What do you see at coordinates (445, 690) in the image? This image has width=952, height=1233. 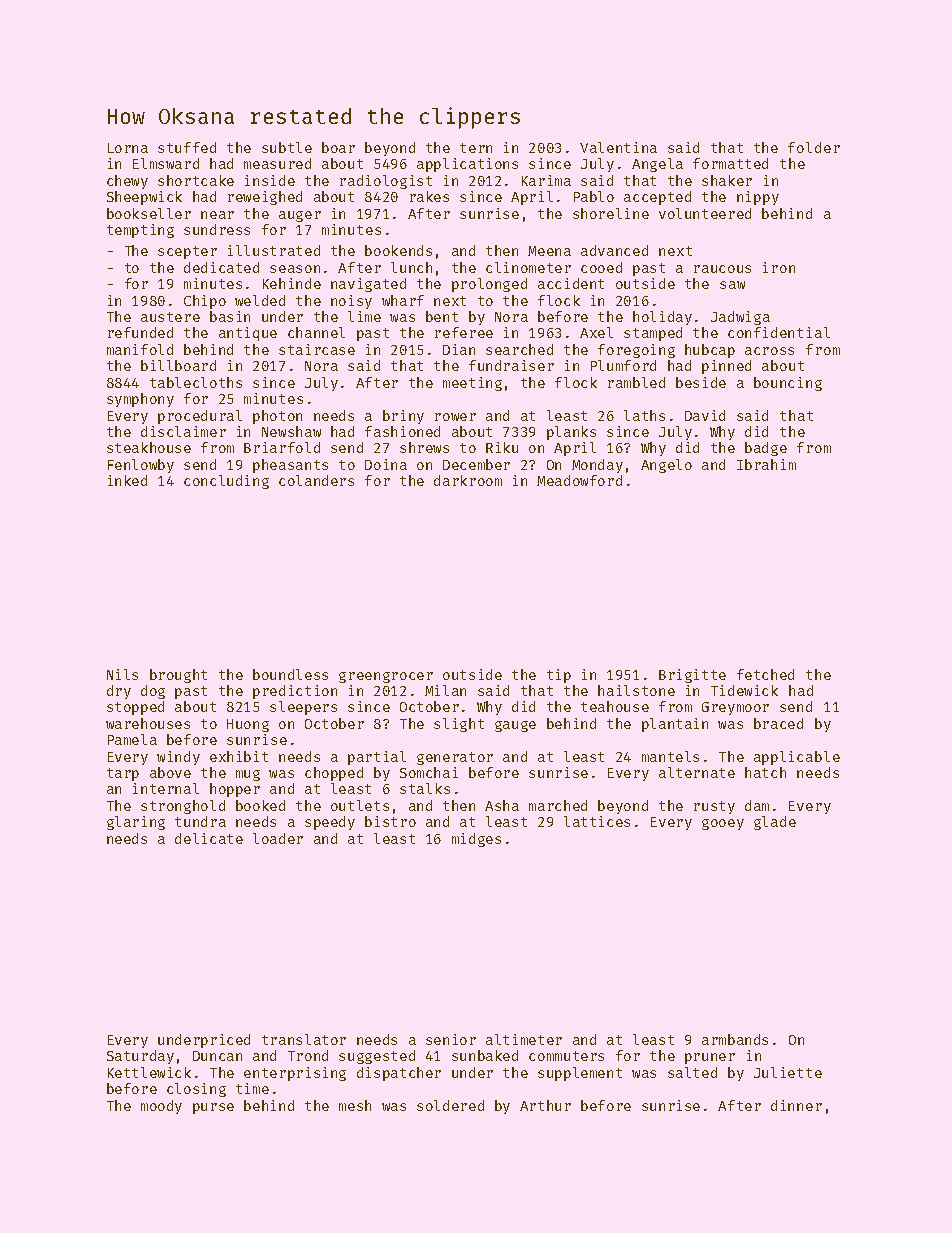 I see `Milan` at bounding box center [445, 690].
